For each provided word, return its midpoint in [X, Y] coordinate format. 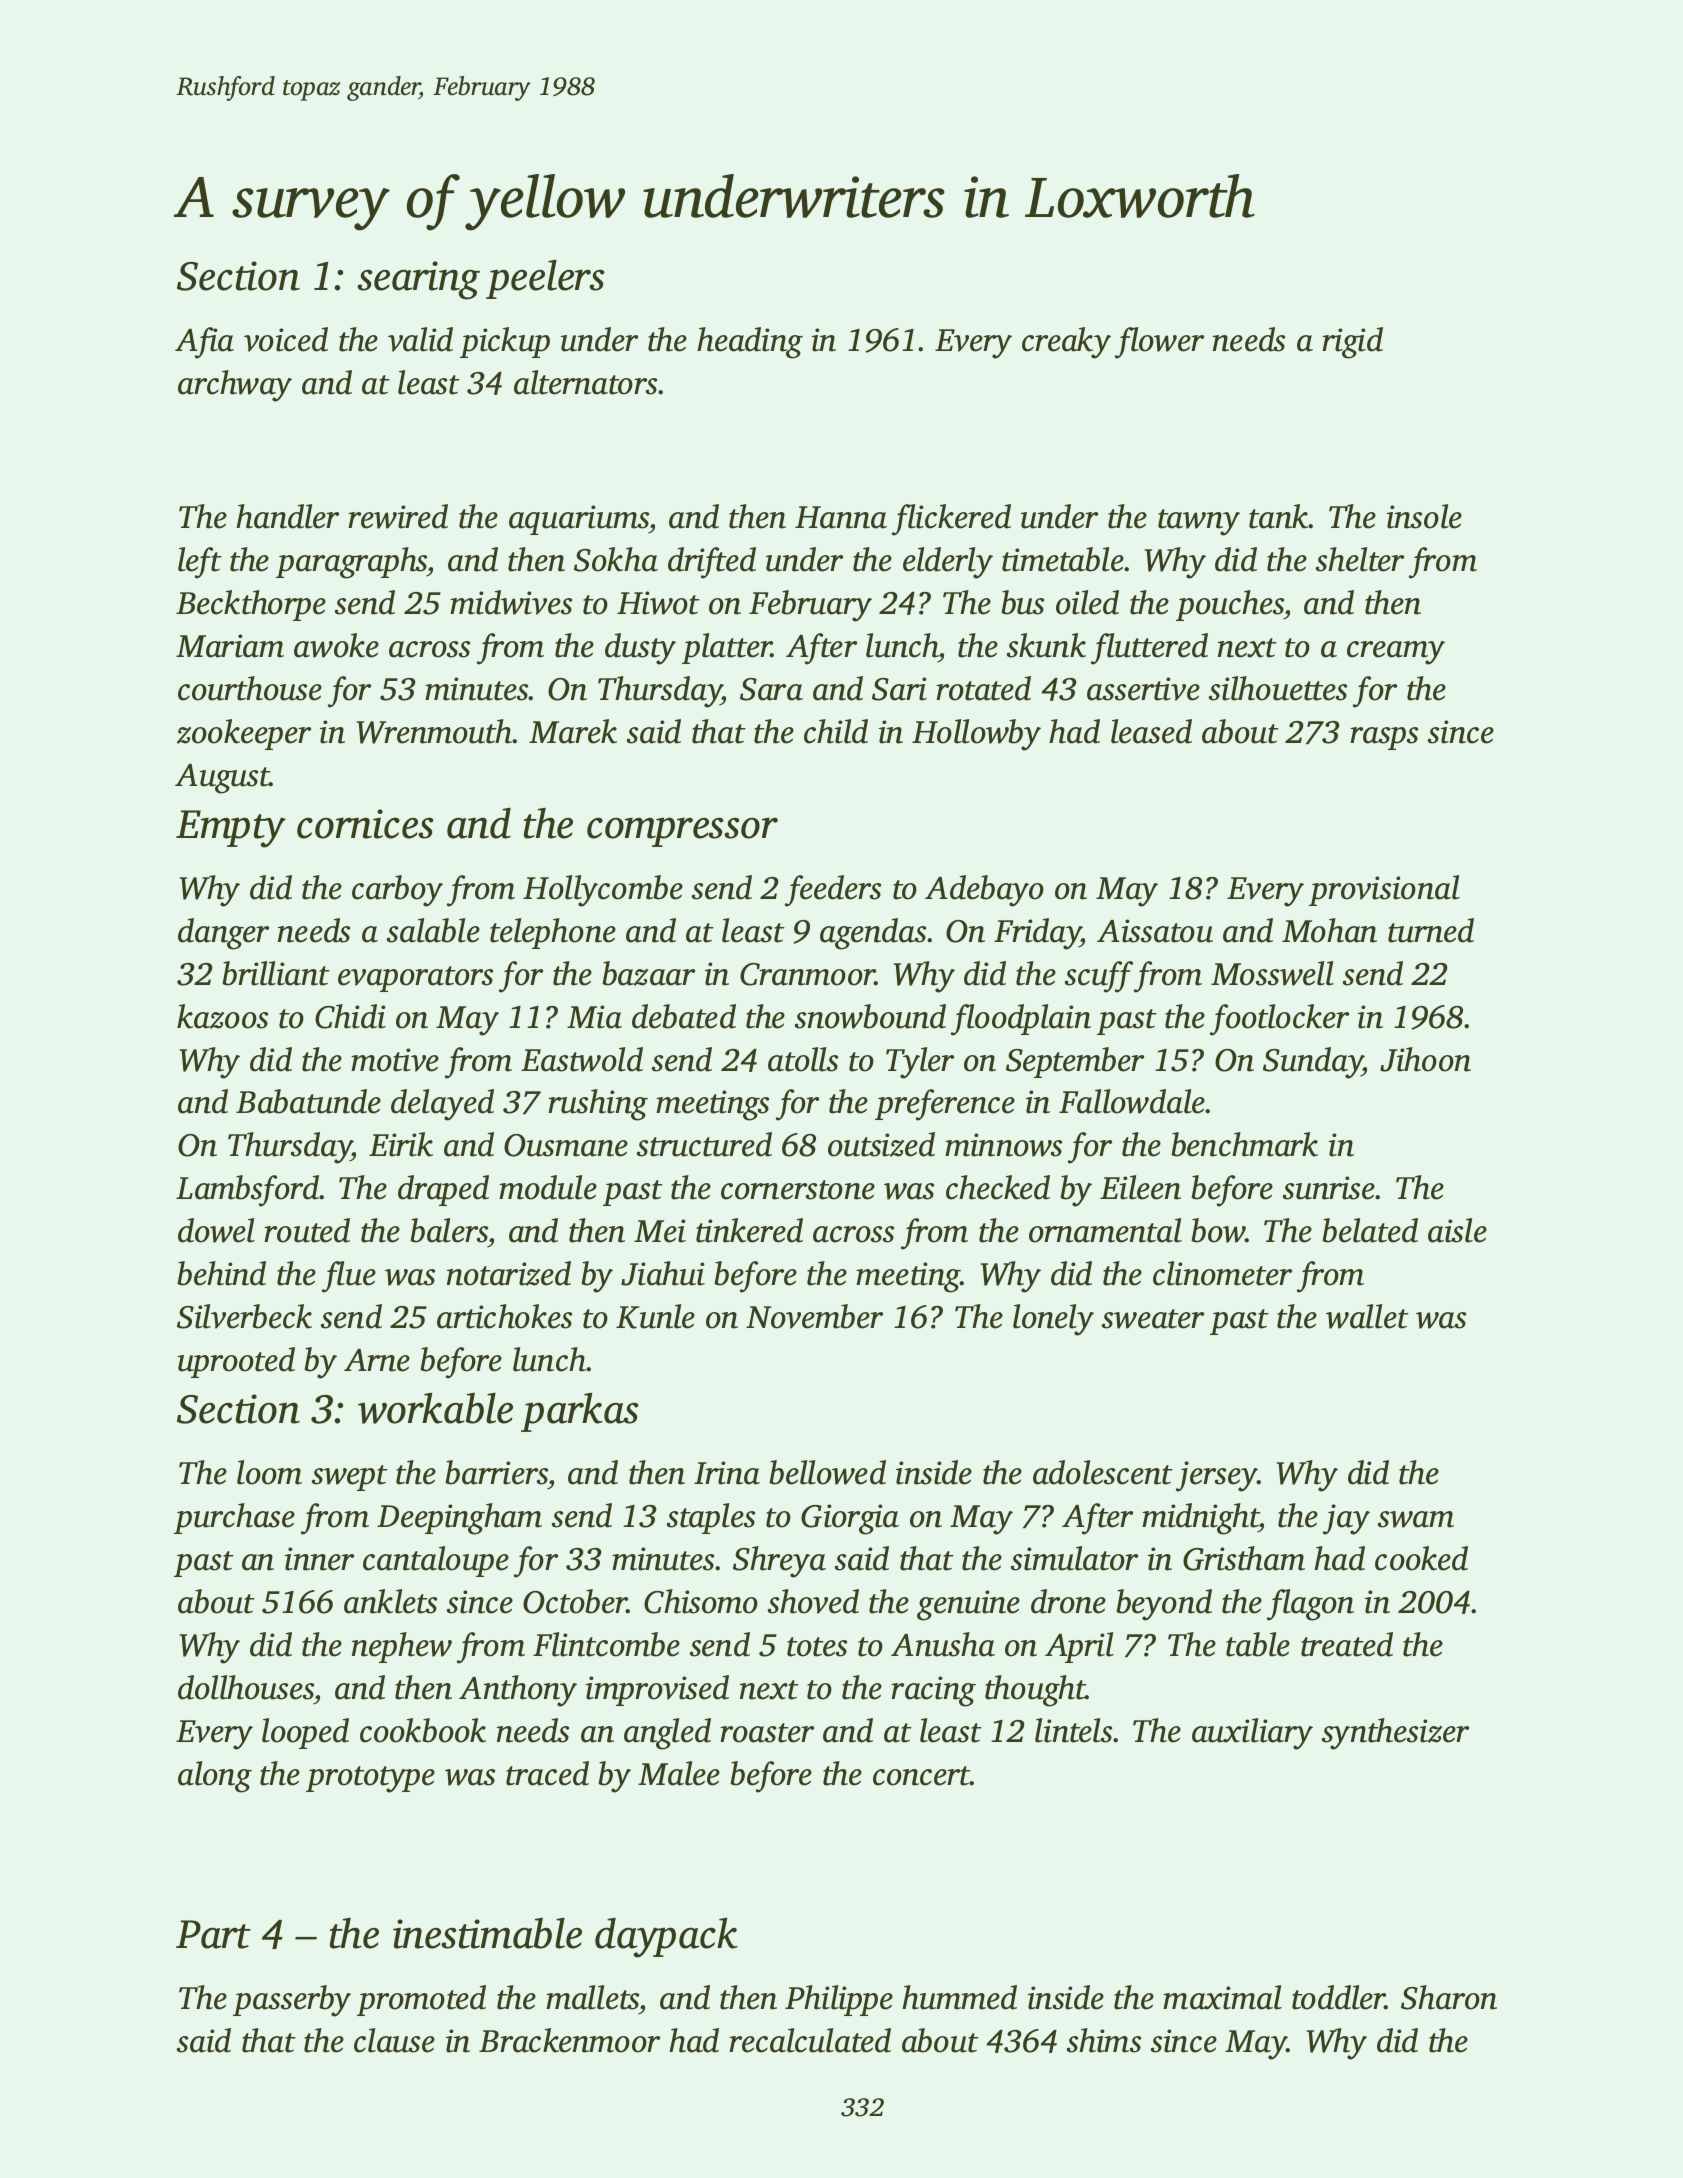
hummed [959, 1997]
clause [394, 2040]
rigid [1352, 343]
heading [750, 343]
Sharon [1449, 1997]
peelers [545, 279]
